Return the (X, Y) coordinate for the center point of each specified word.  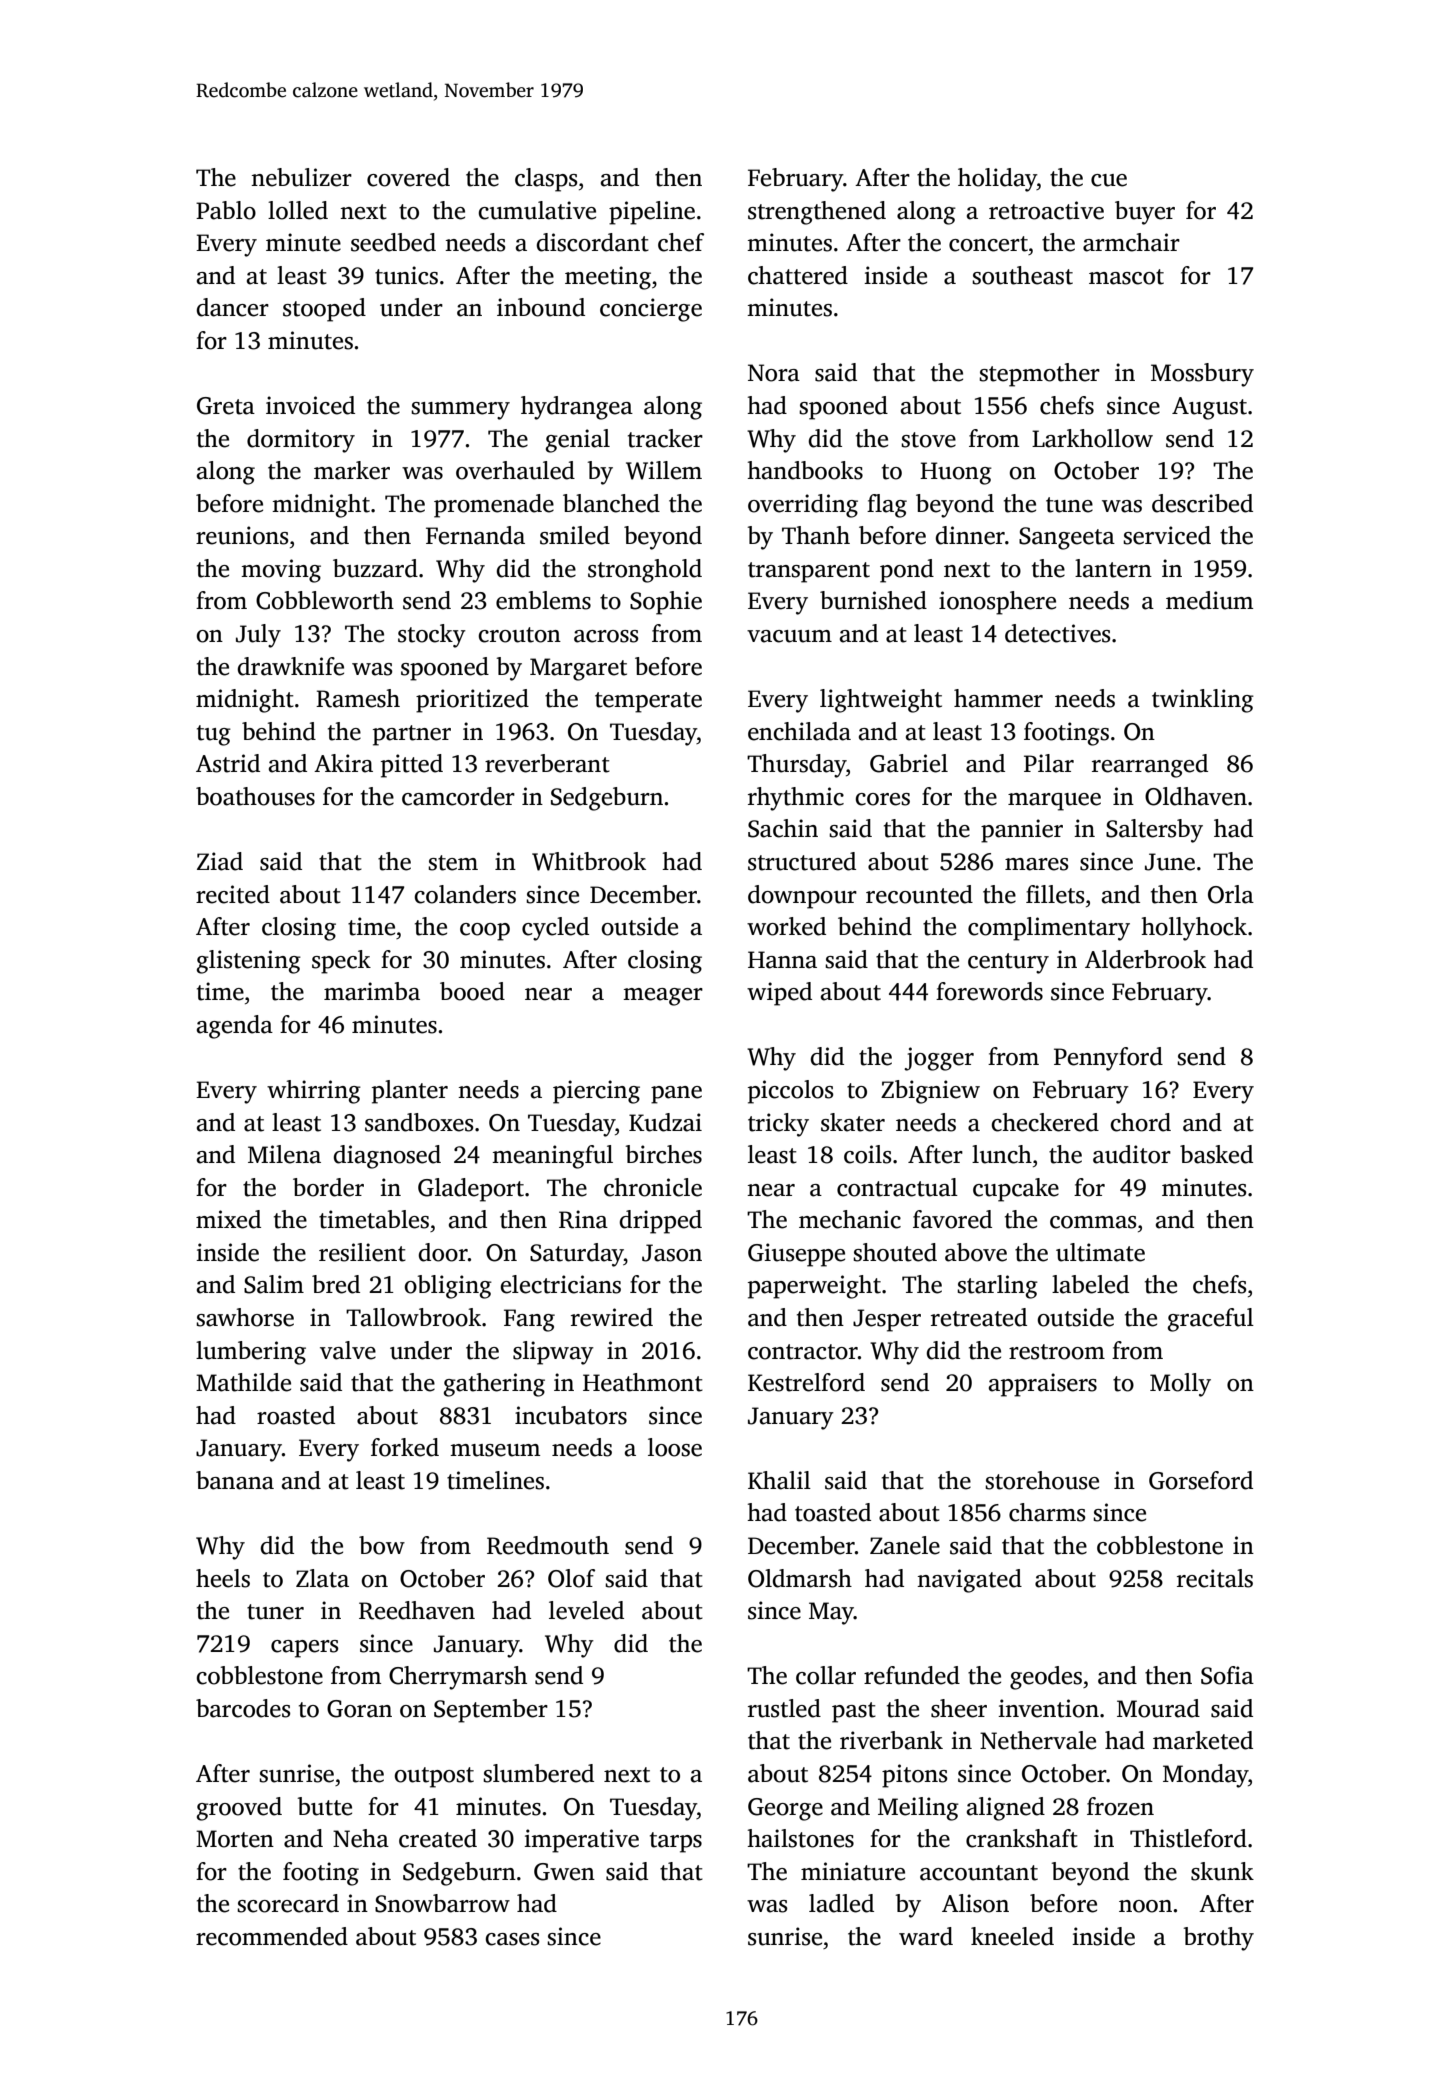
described (1202, 503)
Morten (235, 1839)
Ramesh (358, 698)
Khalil (779, 1480)
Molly (1180, 1385)
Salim (274, 1284)
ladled (841, 1903)
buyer (1145, 213)
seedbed (393, 242)
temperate (648, 702)
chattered (798, 275)
